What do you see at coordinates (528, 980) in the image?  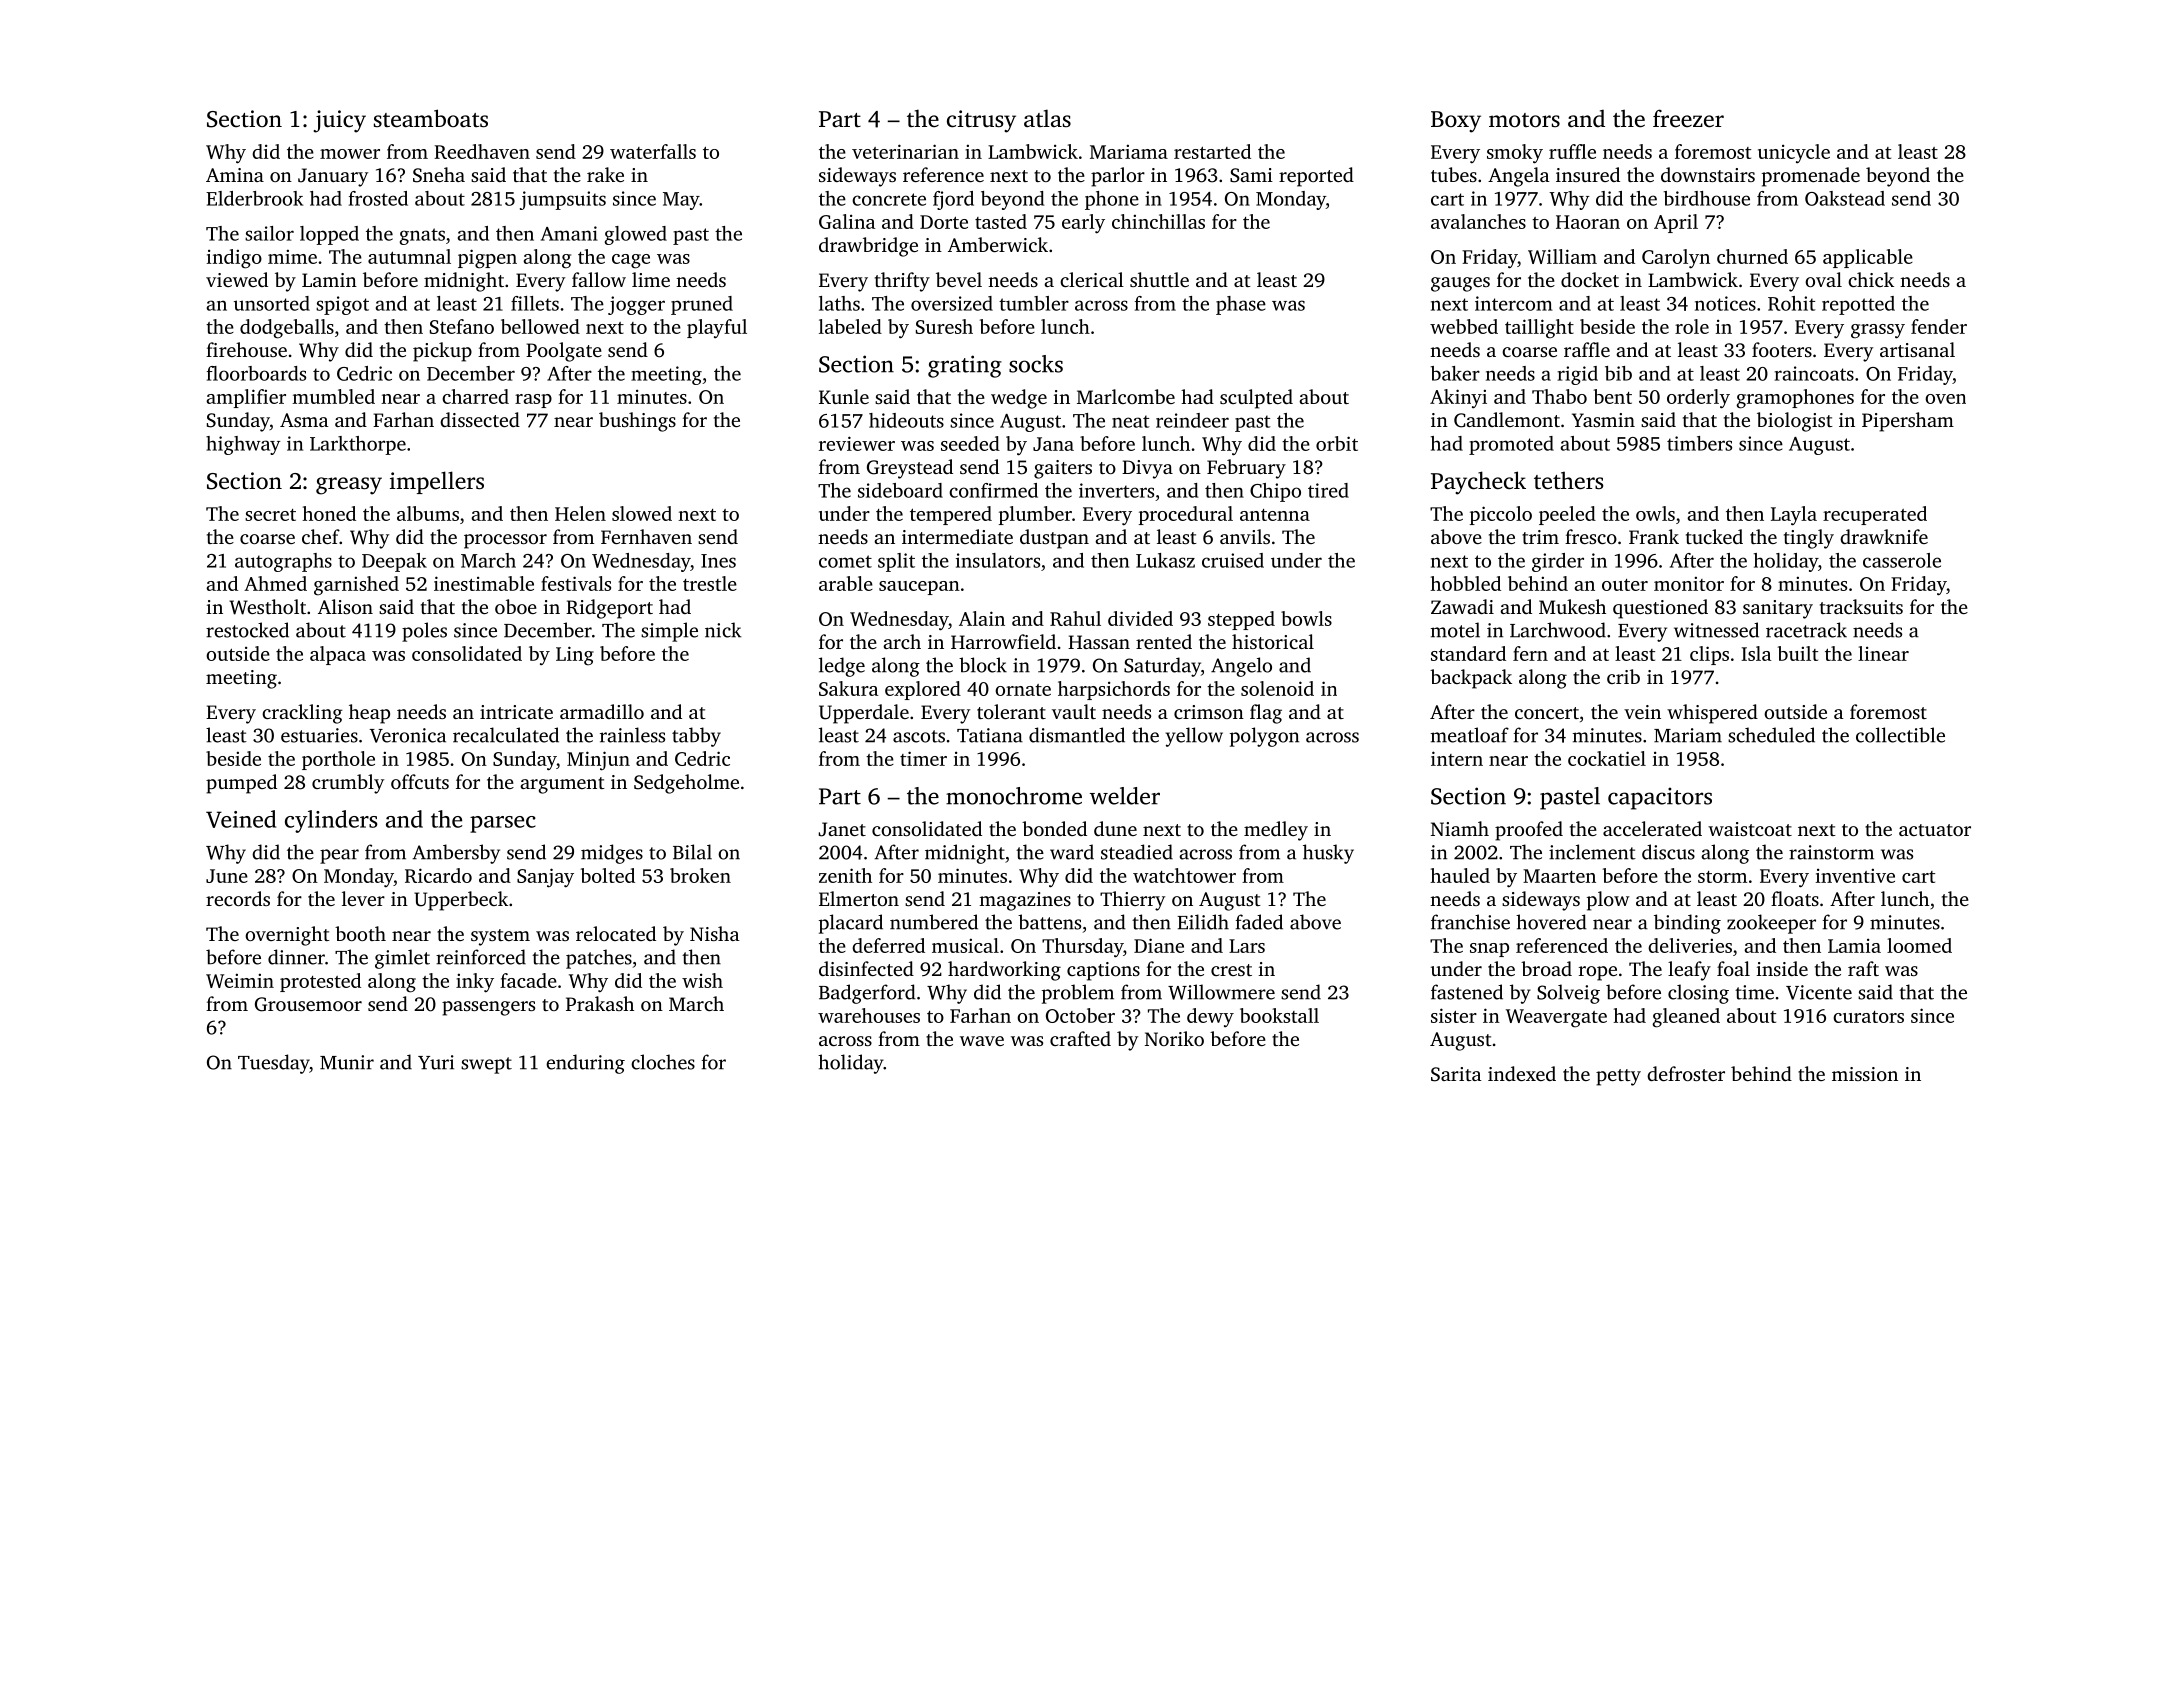 I see `facade` at bounding box center [528, 980].
